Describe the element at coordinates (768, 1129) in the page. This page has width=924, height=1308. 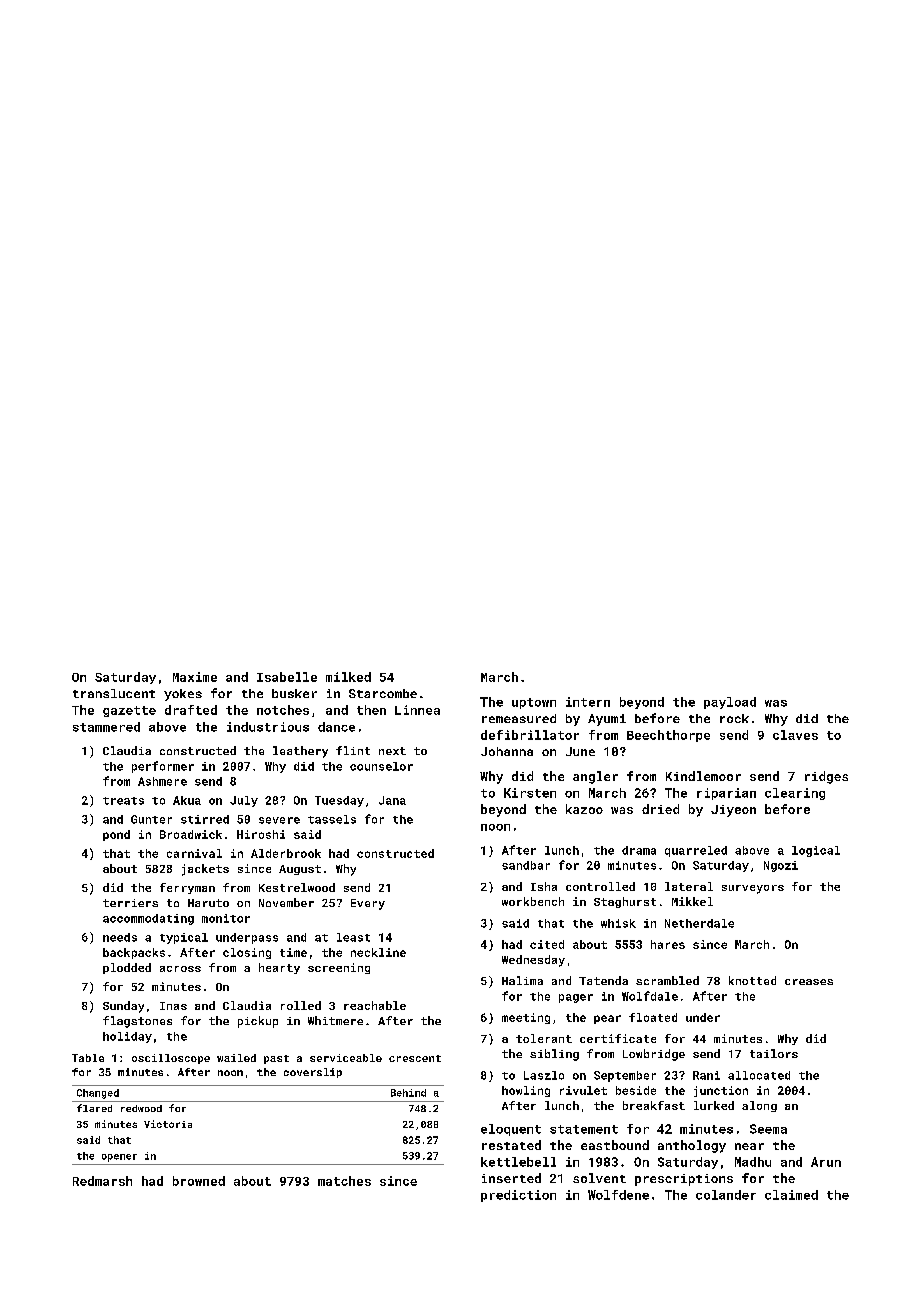
I see `Seema` at that location.
